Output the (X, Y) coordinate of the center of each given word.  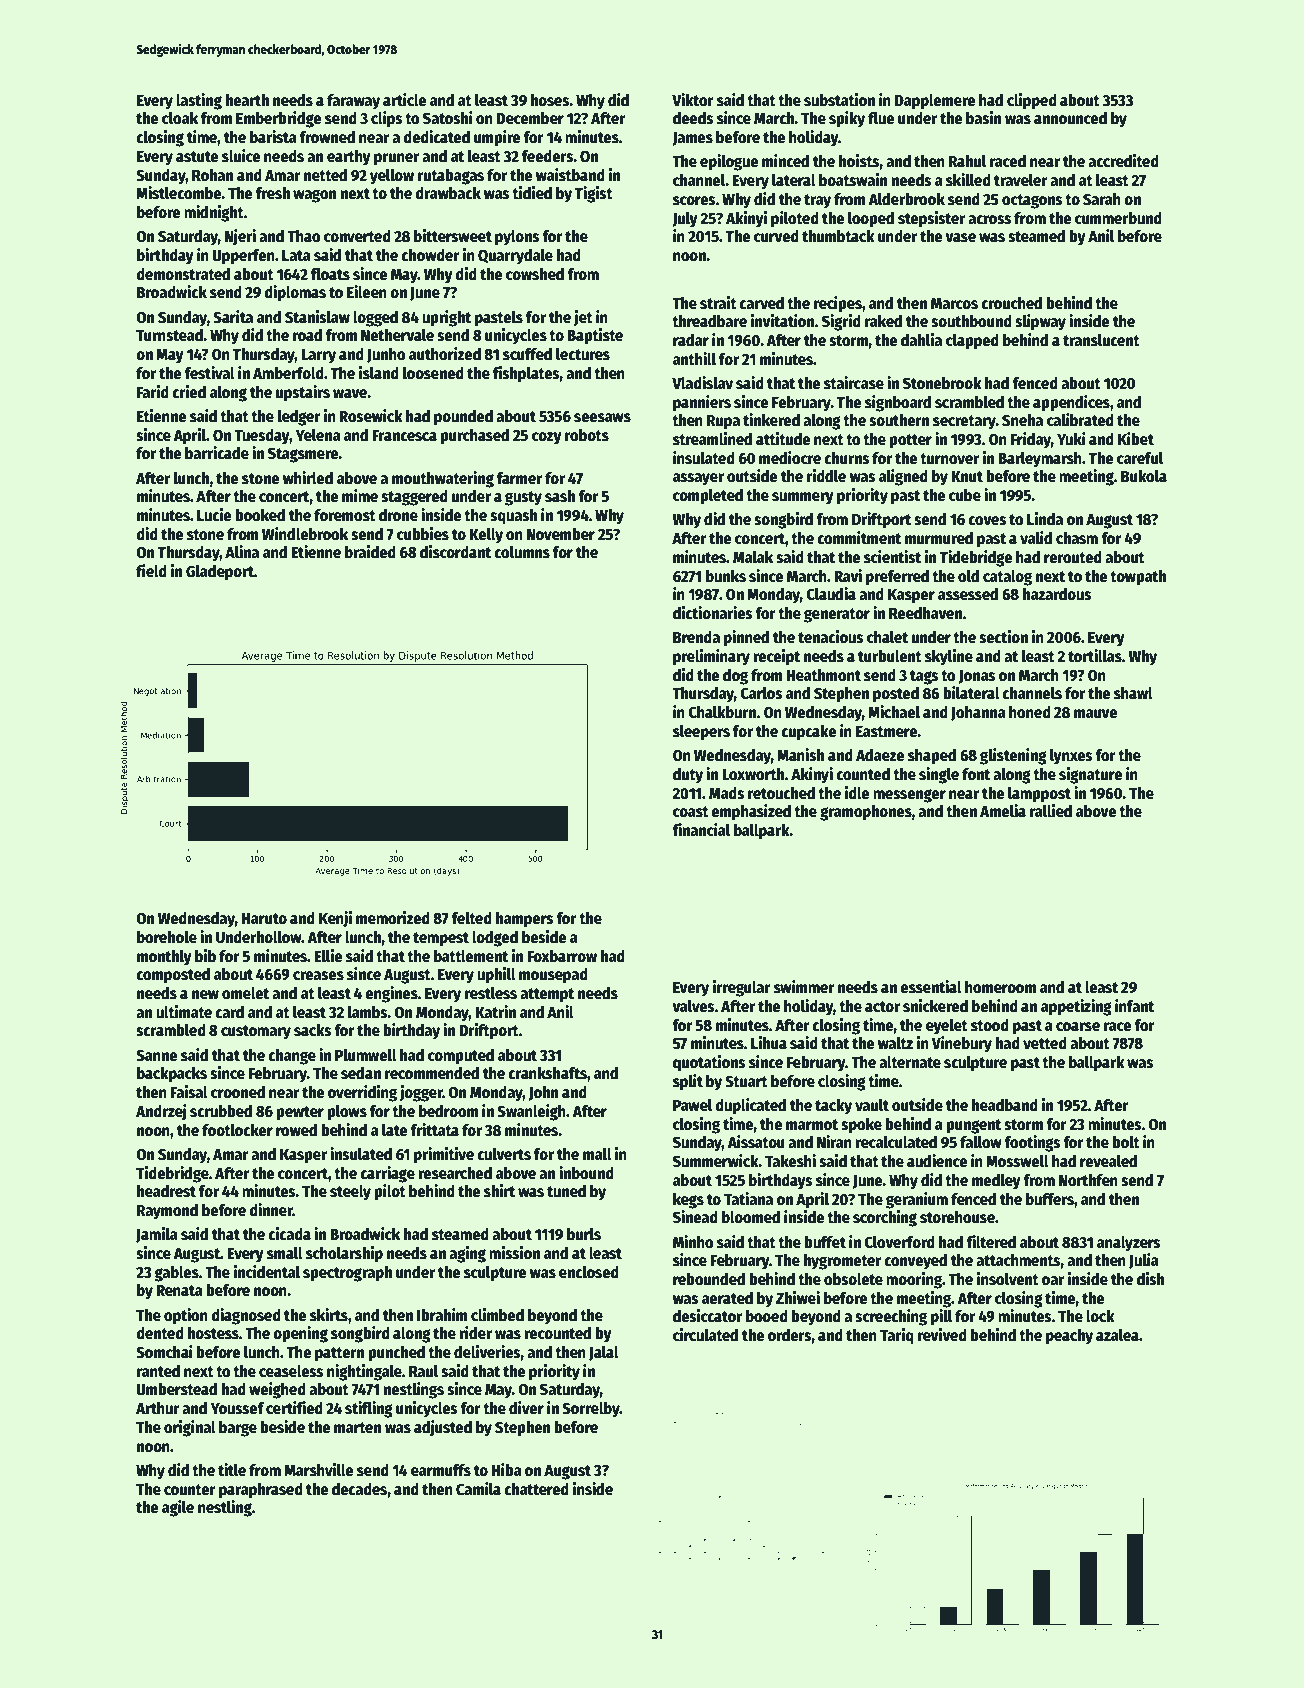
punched (396, 1354)
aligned (903, 477)
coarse (1078, 1027)
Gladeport (220, 573)
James (692, 139)
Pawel (692, 1105)
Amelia (1003, 810)
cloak (180, 118)
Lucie (214, 514)
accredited (1123, 161)
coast (691, 811)
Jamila (157, 1235)
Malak (753, 557)
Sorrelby (591, 1410)
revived (942, 1335)
